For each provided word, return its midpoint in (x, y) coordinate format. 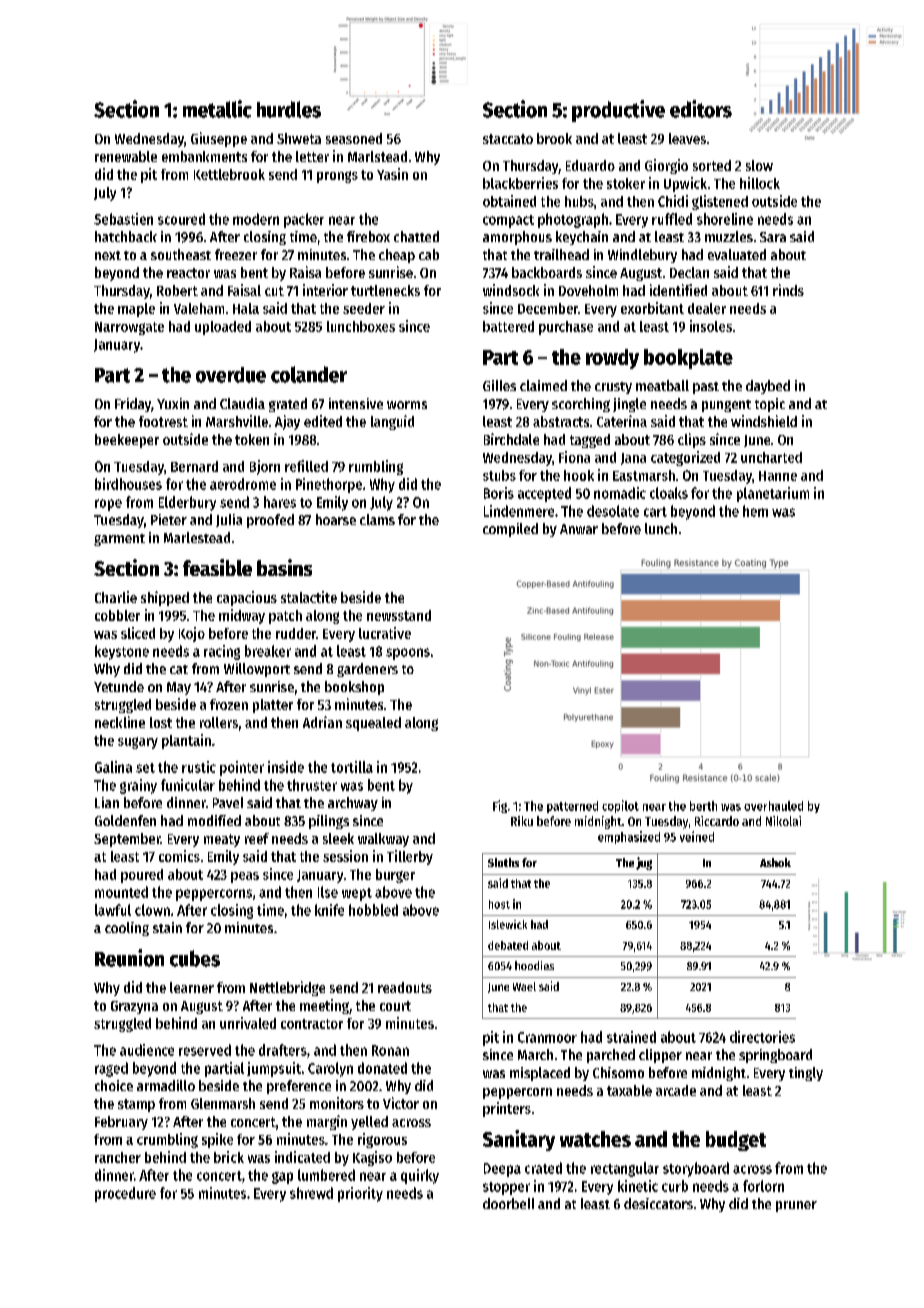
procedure (125, 1194)
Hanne (778, 476)
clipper (660, 1056)
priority (360, 1194)
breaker (268, 651)
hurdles (289, 109)
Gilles (499, 385)
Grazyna (134, 1007)
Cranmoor (547, 1037)
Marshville (237, 421)
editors (701, 109)
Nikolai (783, 821)
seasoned (354, 138)
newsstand (399, 615)
